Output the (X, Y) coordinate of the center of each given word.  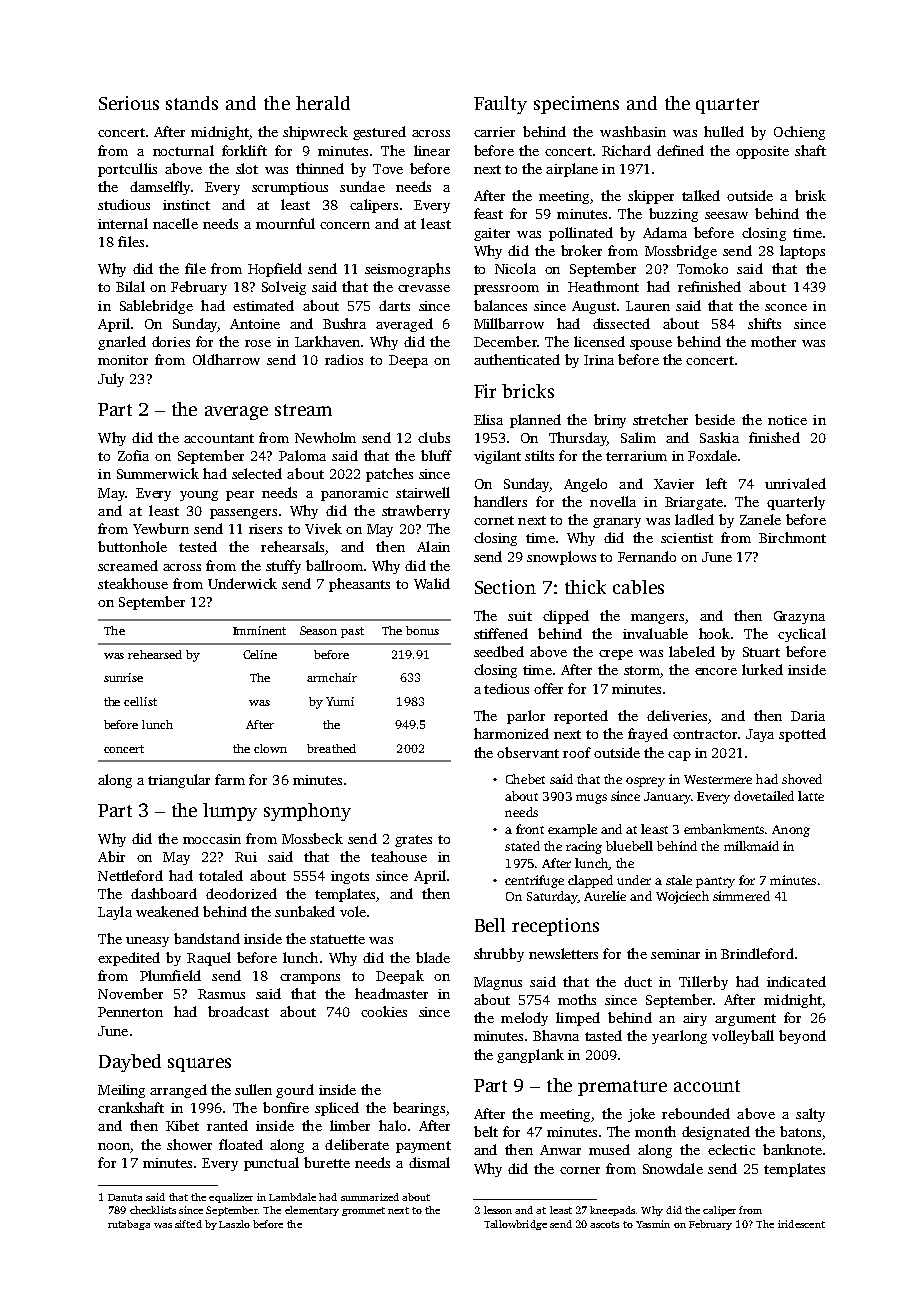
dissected (621, 323)
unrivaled (795, 483)
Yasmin (653, 1224)
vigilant (497, 457)
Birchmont (792, 537)
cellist (140, 701)
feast (488, 213)
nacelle (175, 223)
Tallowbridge (515, 1225)
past (352, 632)
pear (240, 496)
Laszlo (234, 1224)
